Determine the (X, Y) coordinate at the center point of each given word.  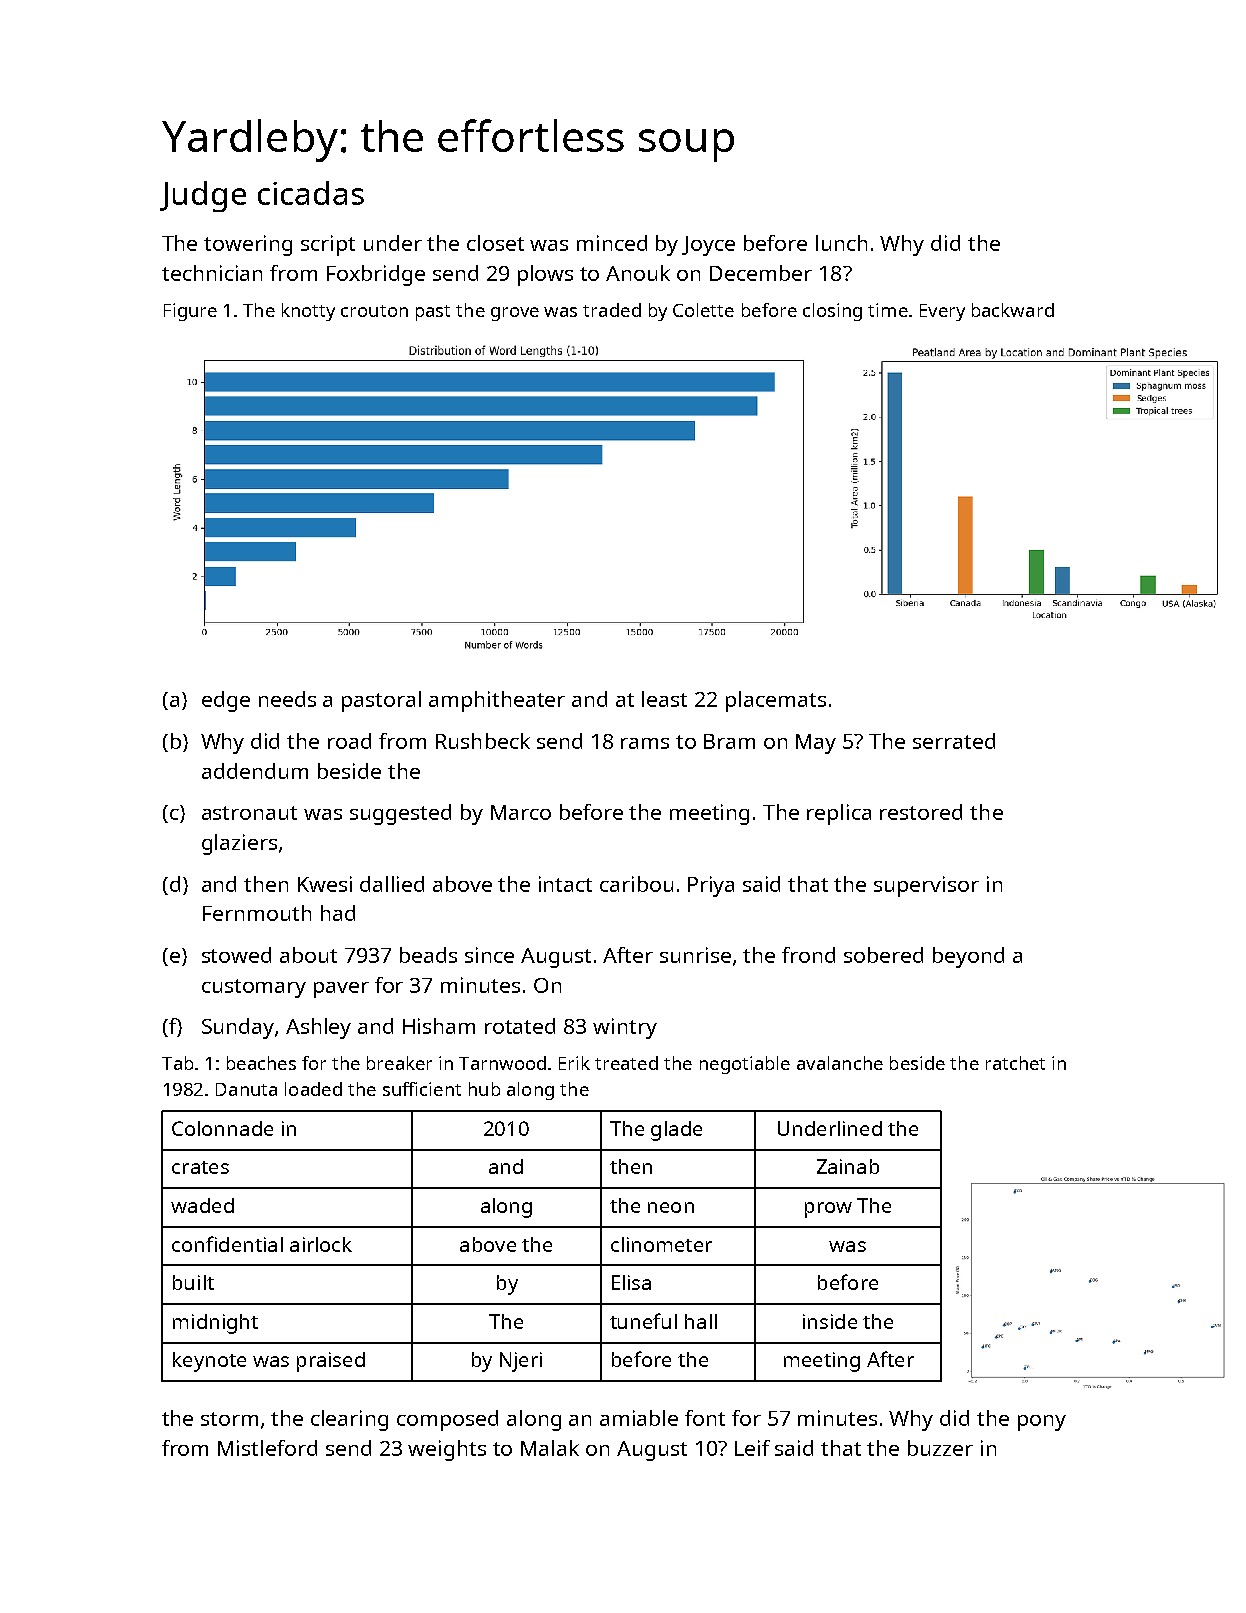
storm (229, 1419)
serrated (954, 741)
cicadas (311, 193)
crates (200, 1167)
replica (839, 814)
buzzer (940, 1448)
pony (1042, 1423)
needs (287, 699)
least (664, 699)
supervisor (926, 886)
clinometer (661, 1244)
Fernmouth (257, 913)
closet (495, 243)
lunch (841, 243)
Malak (550, 1448)
